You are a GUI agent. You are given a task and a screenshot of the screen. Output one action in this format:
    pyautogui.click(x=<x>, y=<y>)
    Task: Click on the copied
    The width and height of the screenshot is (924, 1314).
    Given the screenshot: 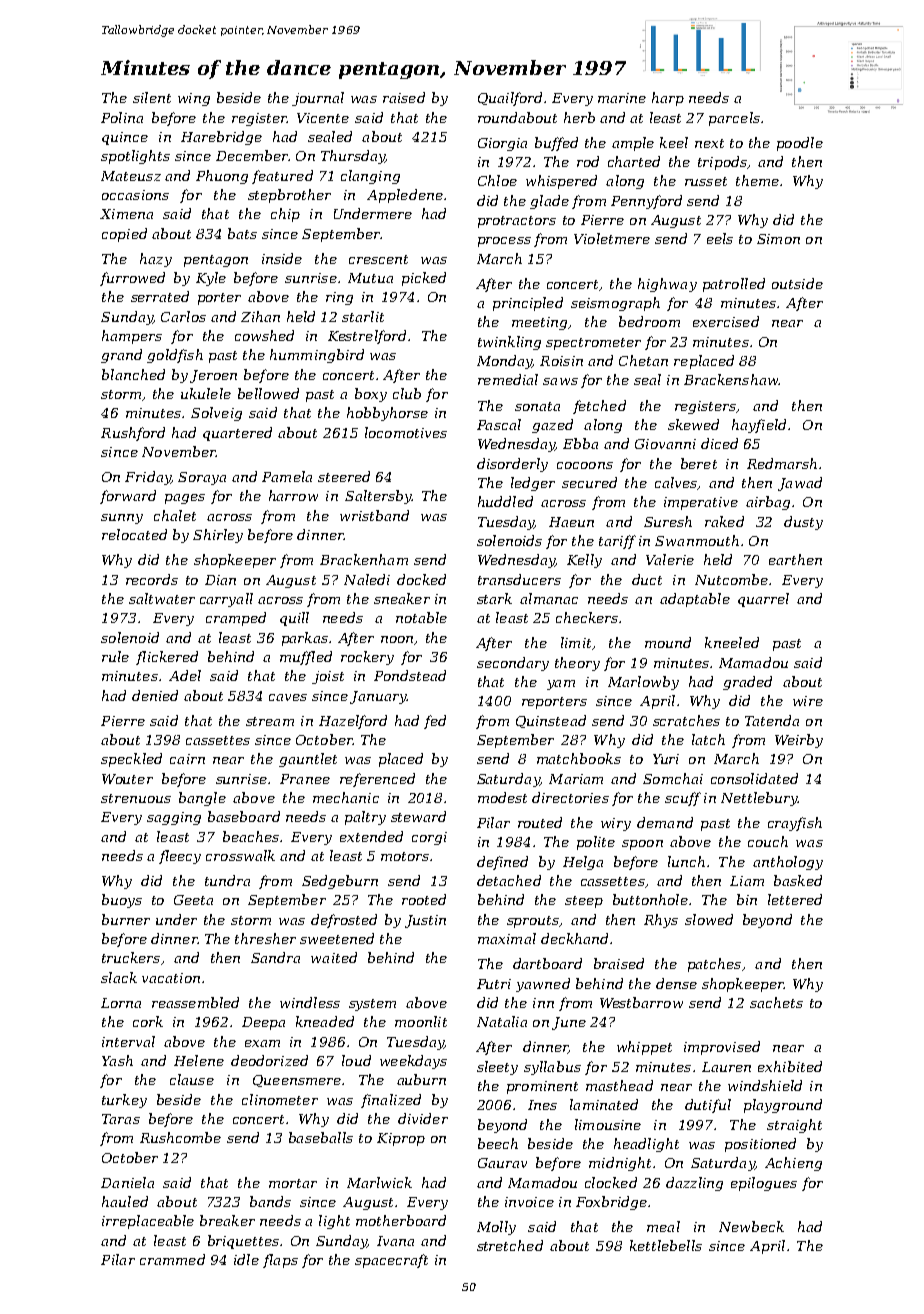 What is the action you would take?
    pyautogui.click(x=124, y=235)
